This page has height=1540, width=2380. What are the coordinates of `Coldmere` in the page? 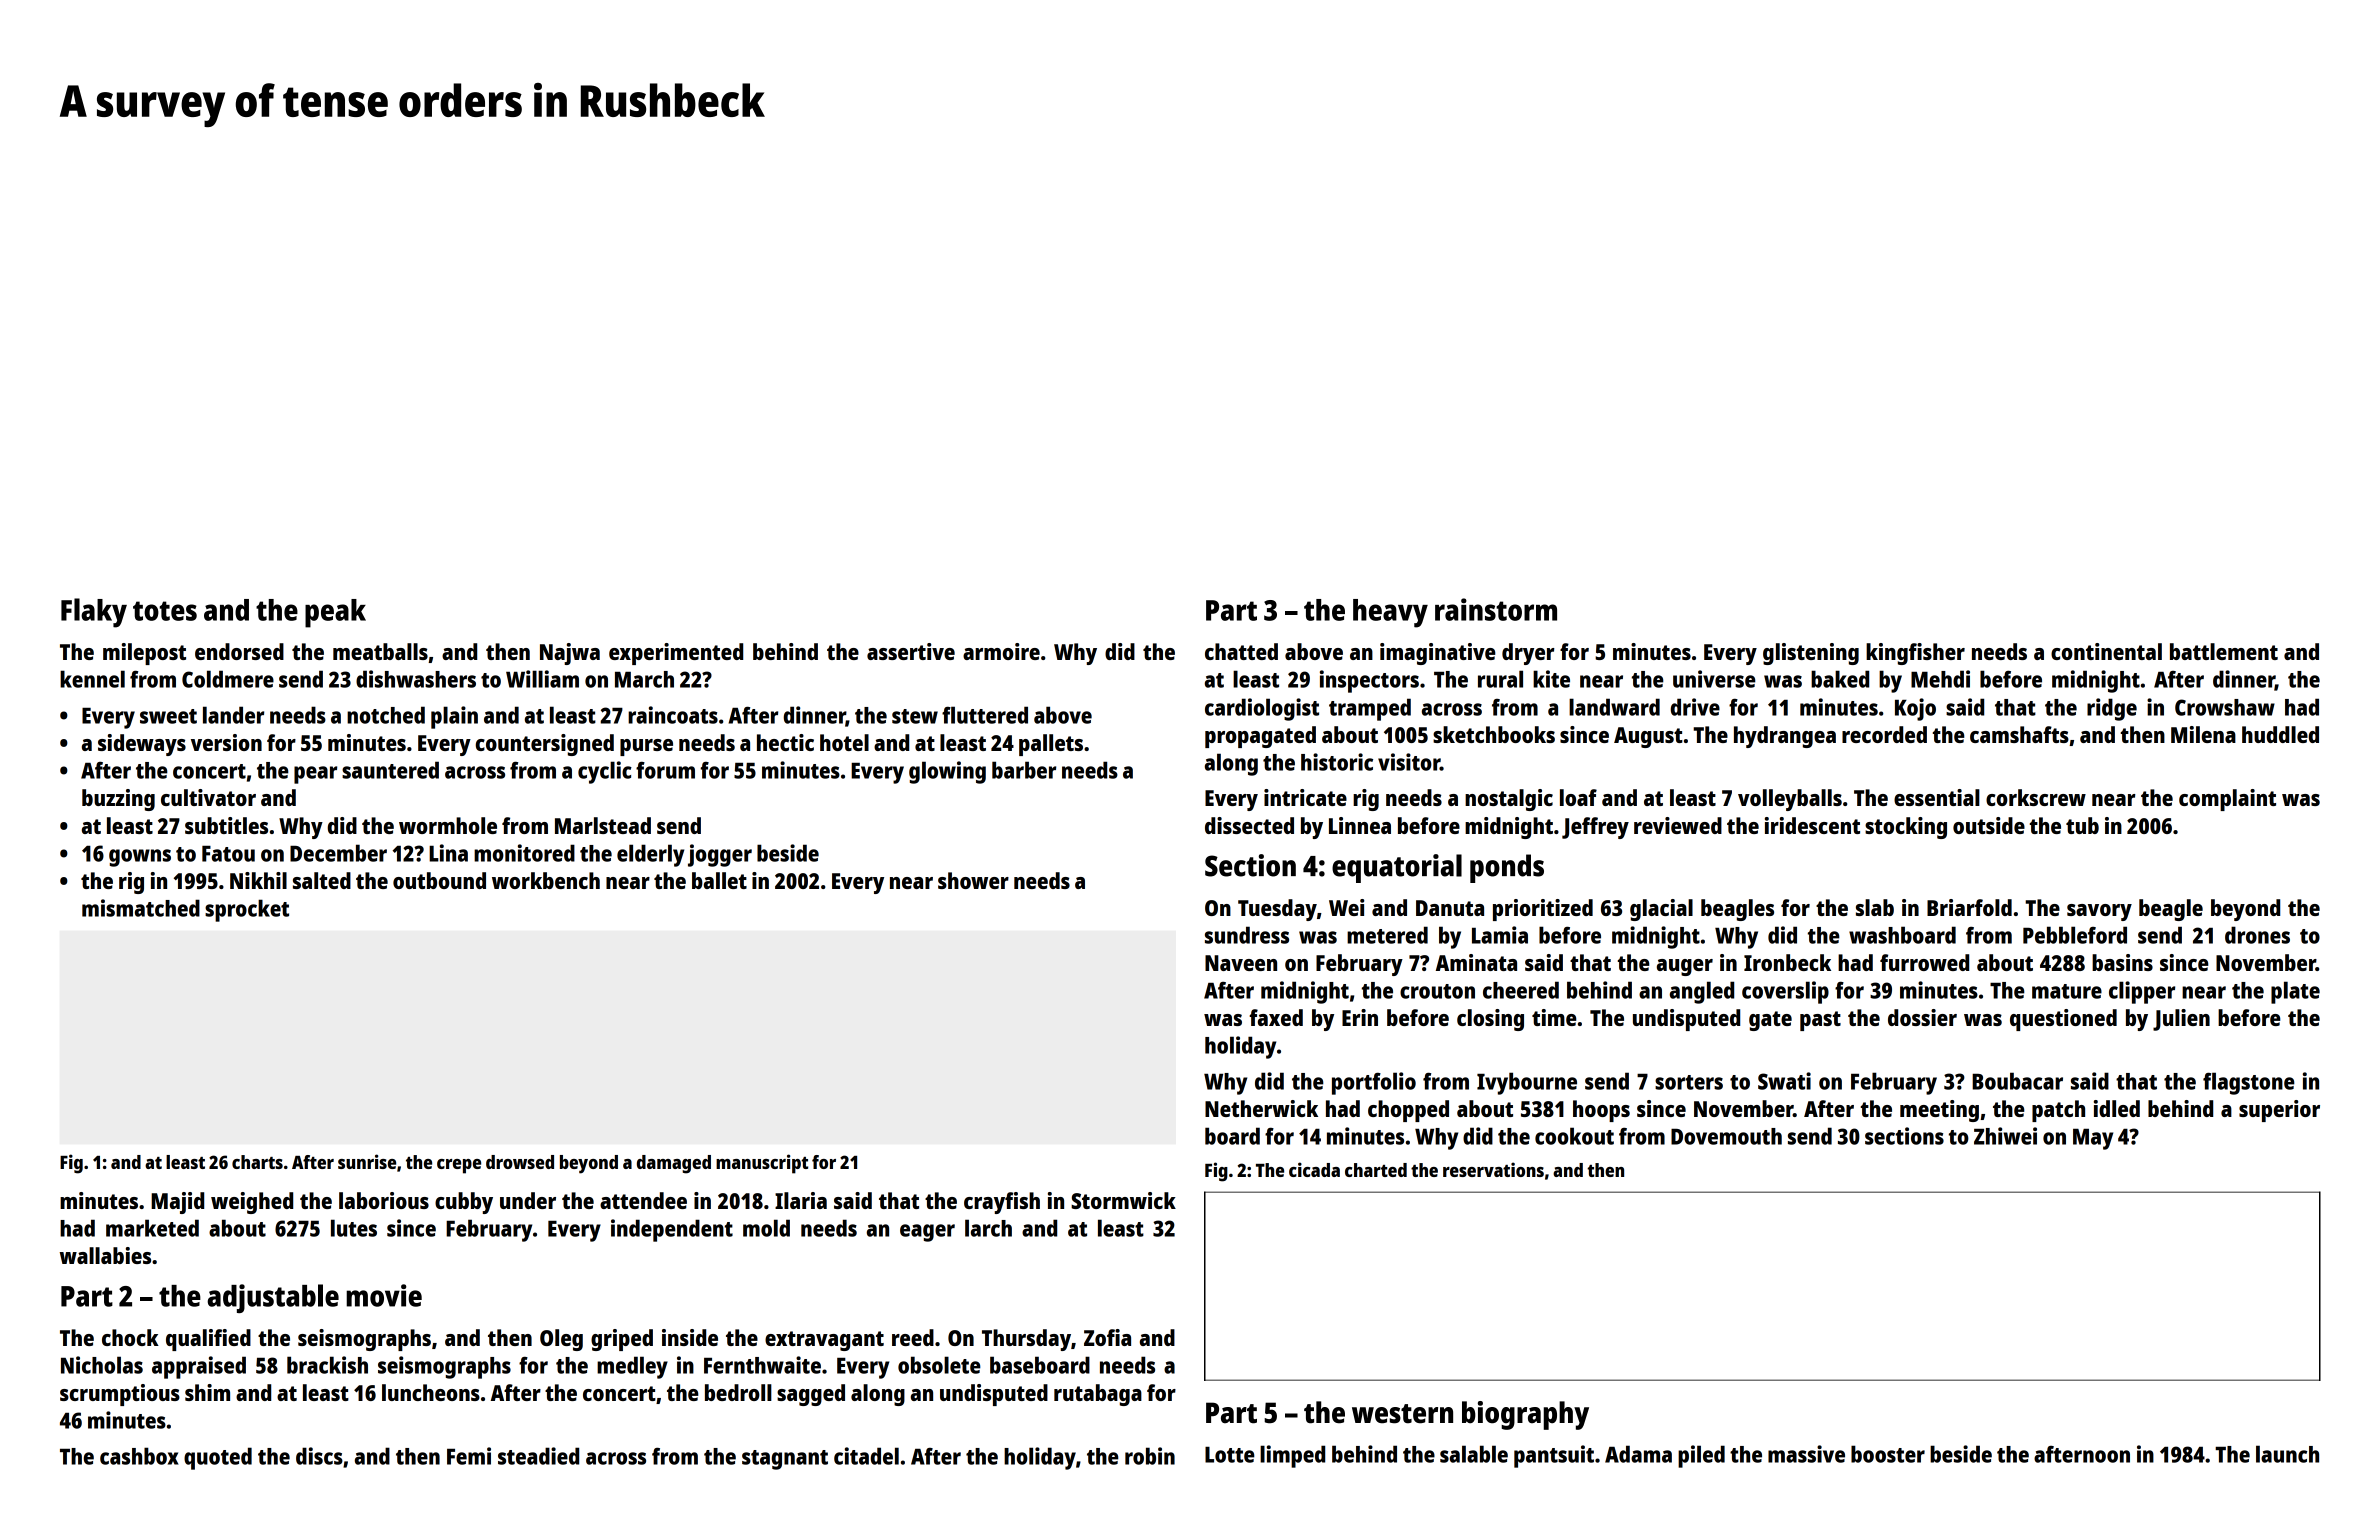 It's located at (228, 679).
